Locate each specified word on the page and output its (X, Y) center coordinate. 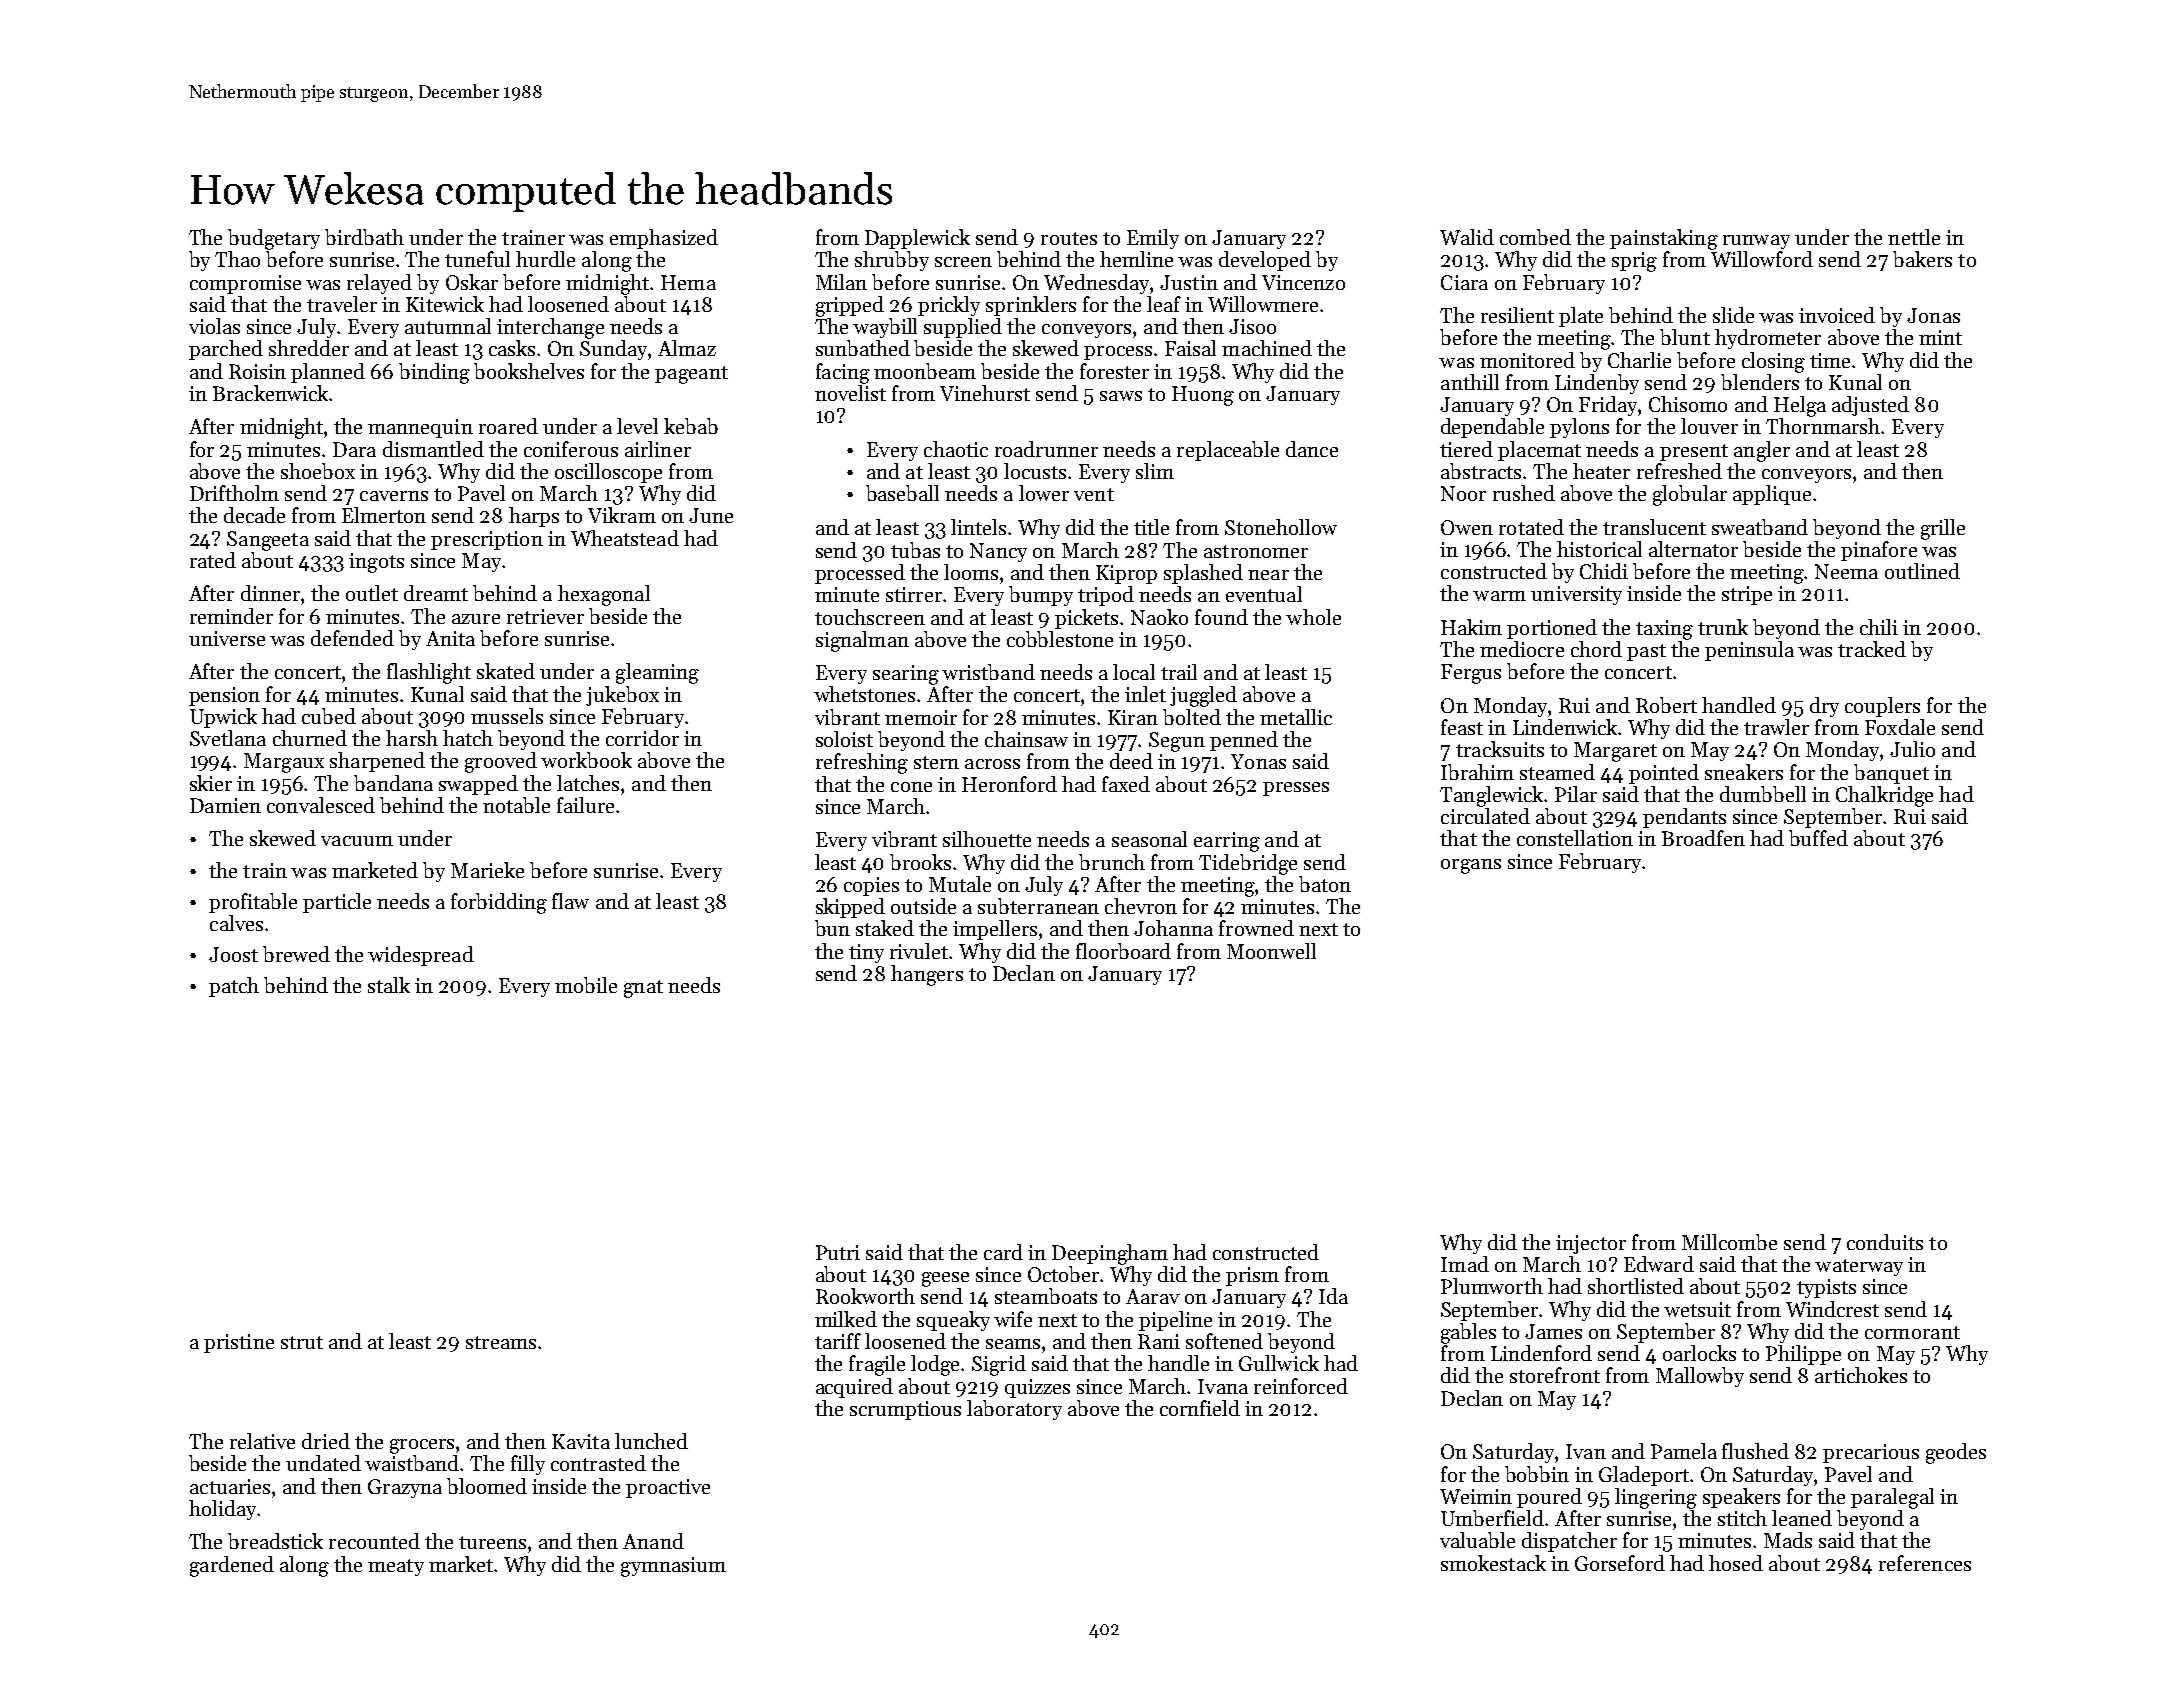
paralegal (1892, 1498)
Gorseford (1620, 1563)
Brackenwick (270, 393)
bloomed (487, 1486)
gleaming (657, 673)
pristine (239, 1343)
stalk (389, 985)
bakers (1922, 259)
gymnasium (673, 1567)
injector (1591, 1244)
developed (1265, 261)
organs (1471, 866)
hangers (927, 975)
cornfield (1200, 1408)
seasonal (1149, 839)
